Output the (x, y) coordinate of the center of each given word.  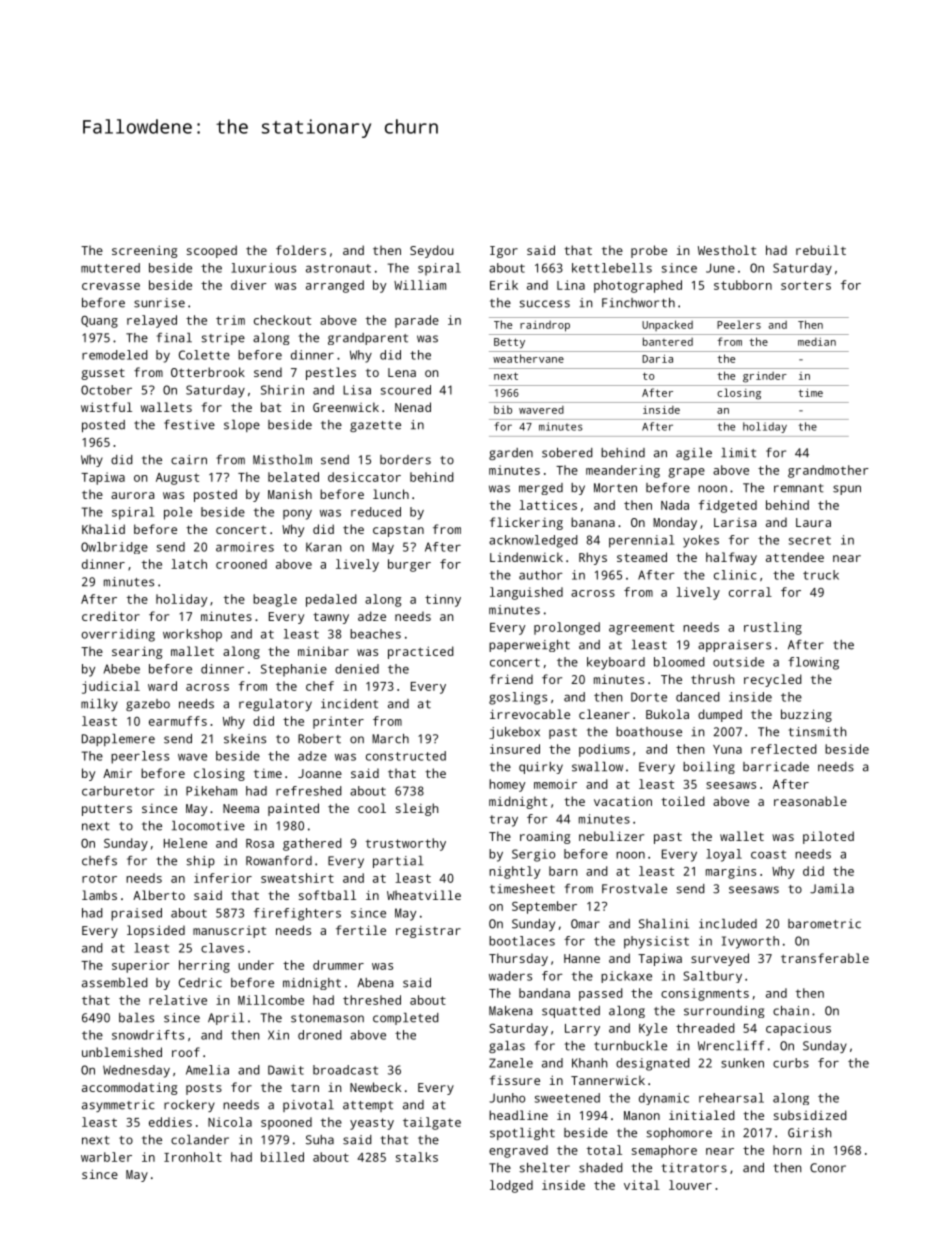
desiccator (364, 477)
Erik (504, 285)
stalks (417, 1157)
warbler (106, 1157)
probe (649, 251)
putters (107, 810)
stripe (223, 339)
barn (563, 871)
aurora (132, 495)
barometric (824, 924)
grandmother (828, 471)
